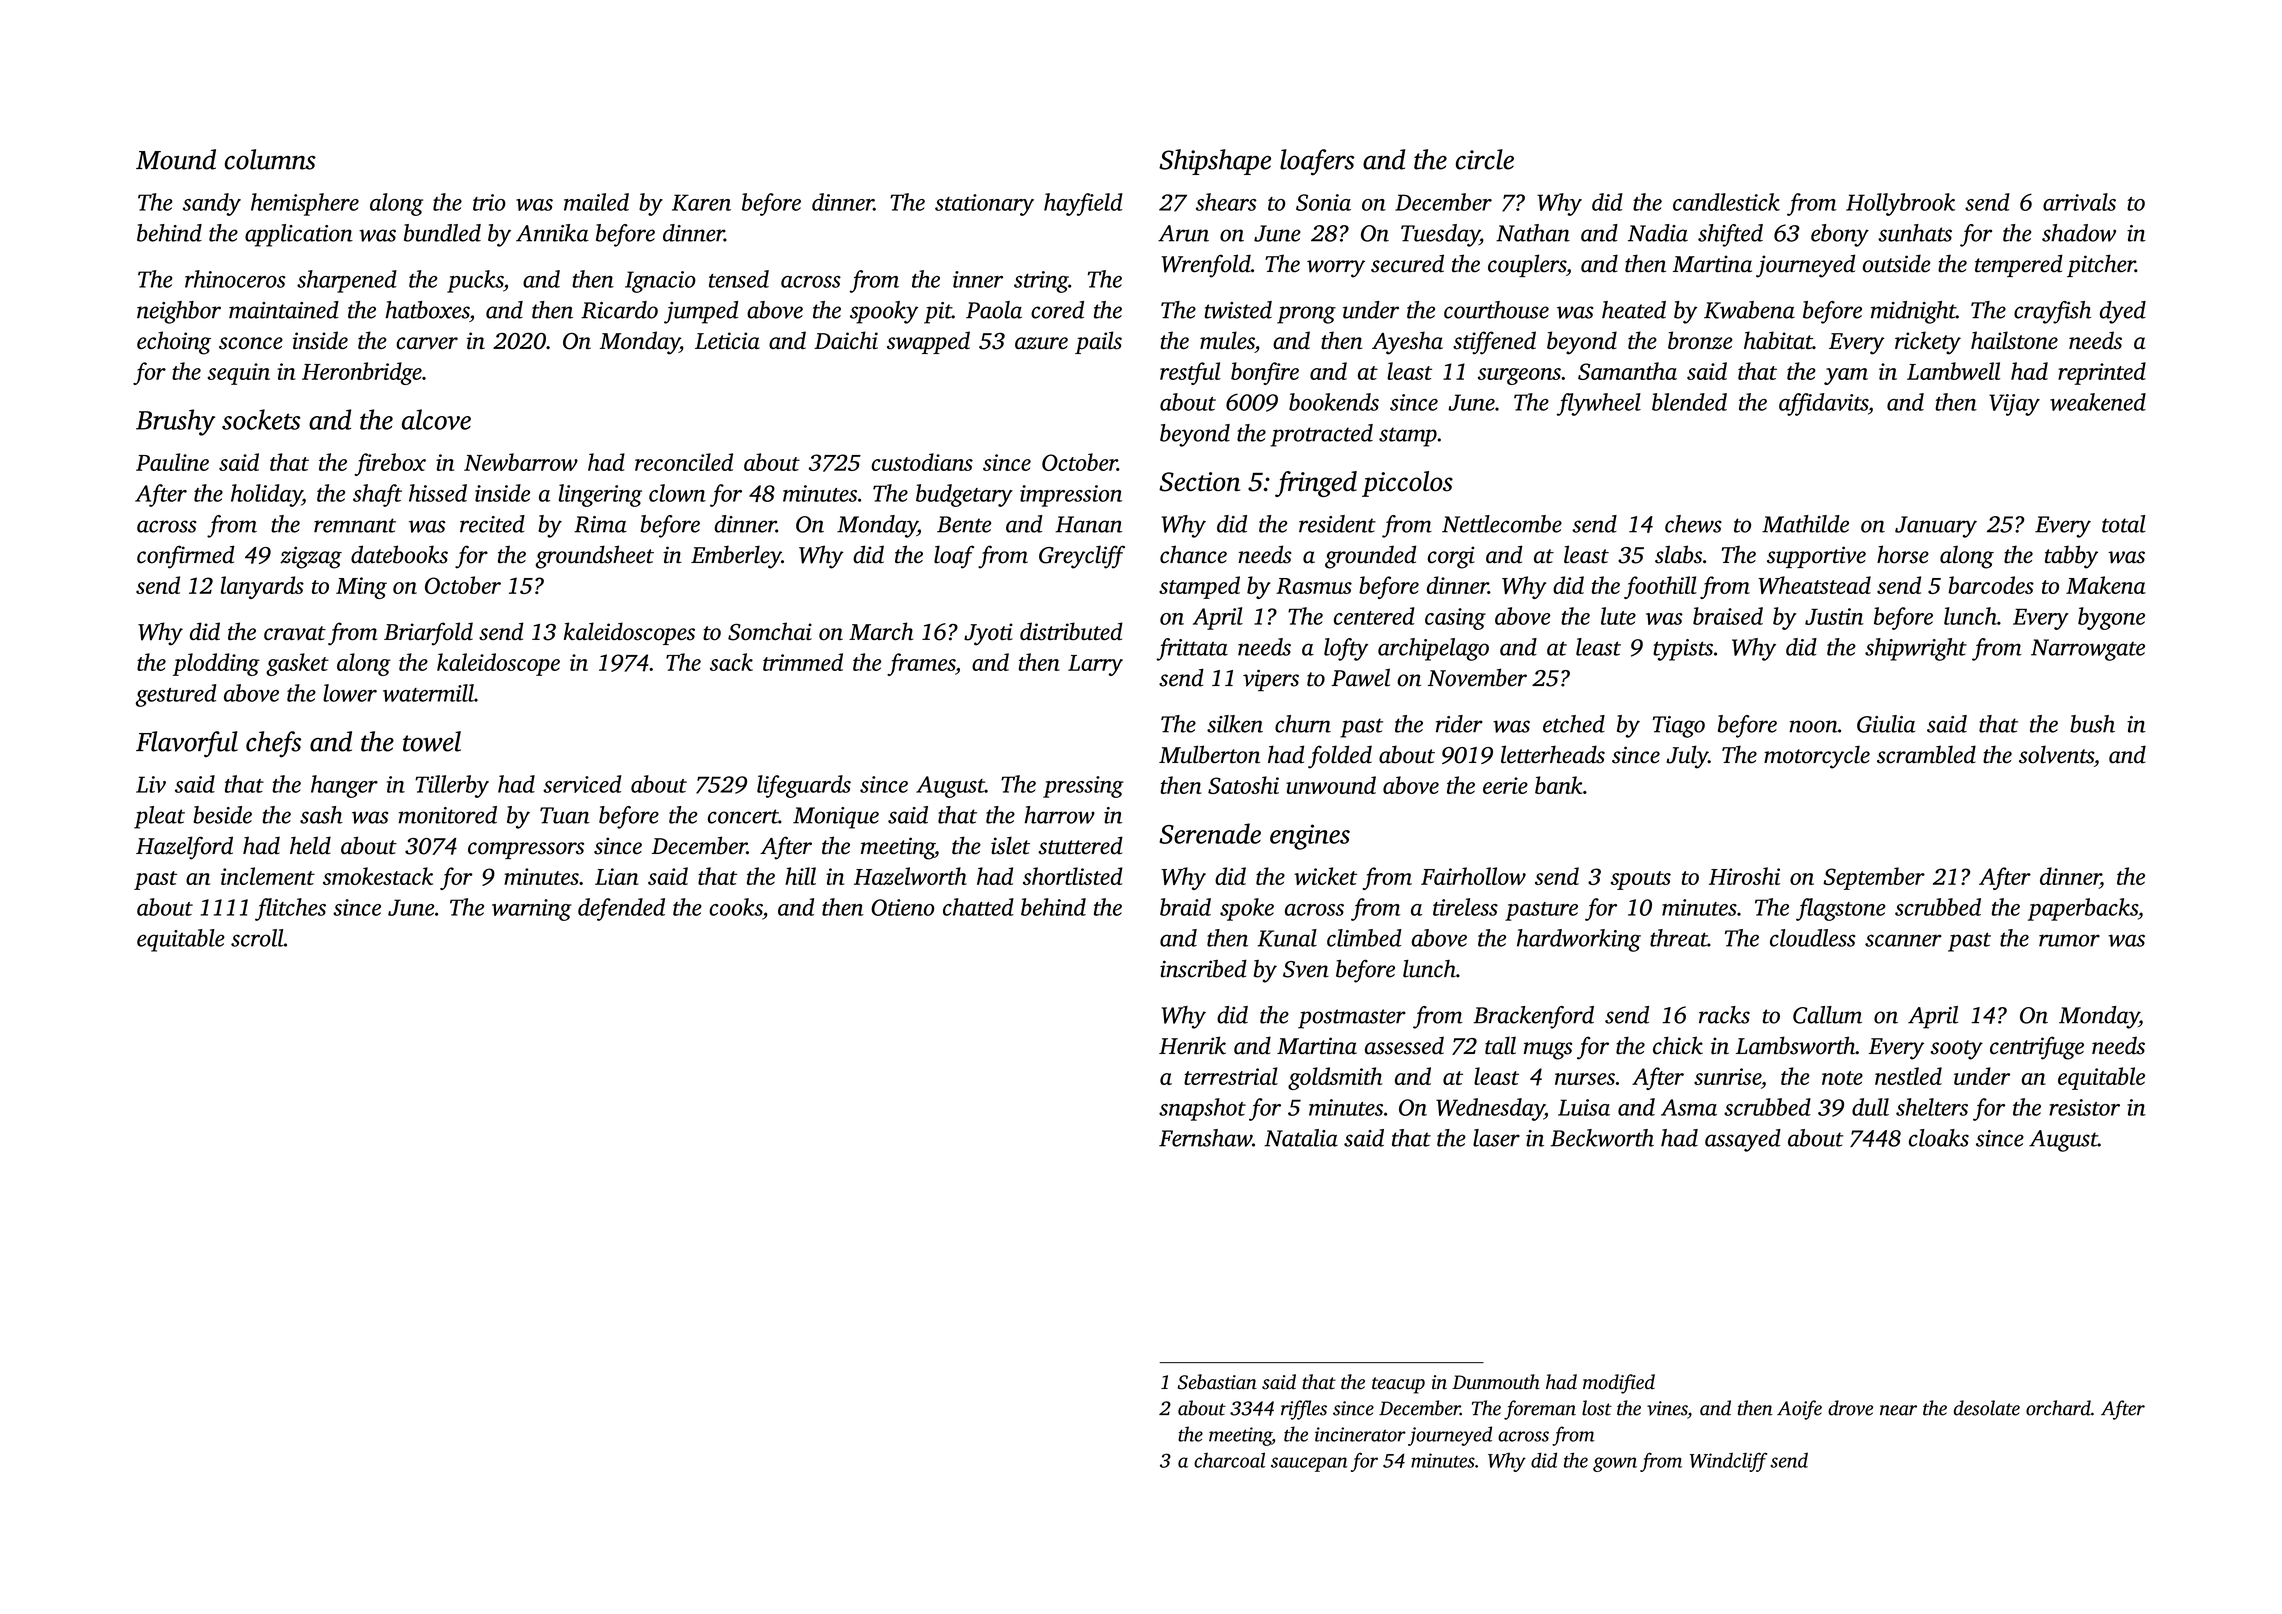 Image resolution: width=2282 pixels, height=1614 pixels. What do you see at coordinates (257, 938) in the document?
I see `scroll` at bounding box center [257, 938].
